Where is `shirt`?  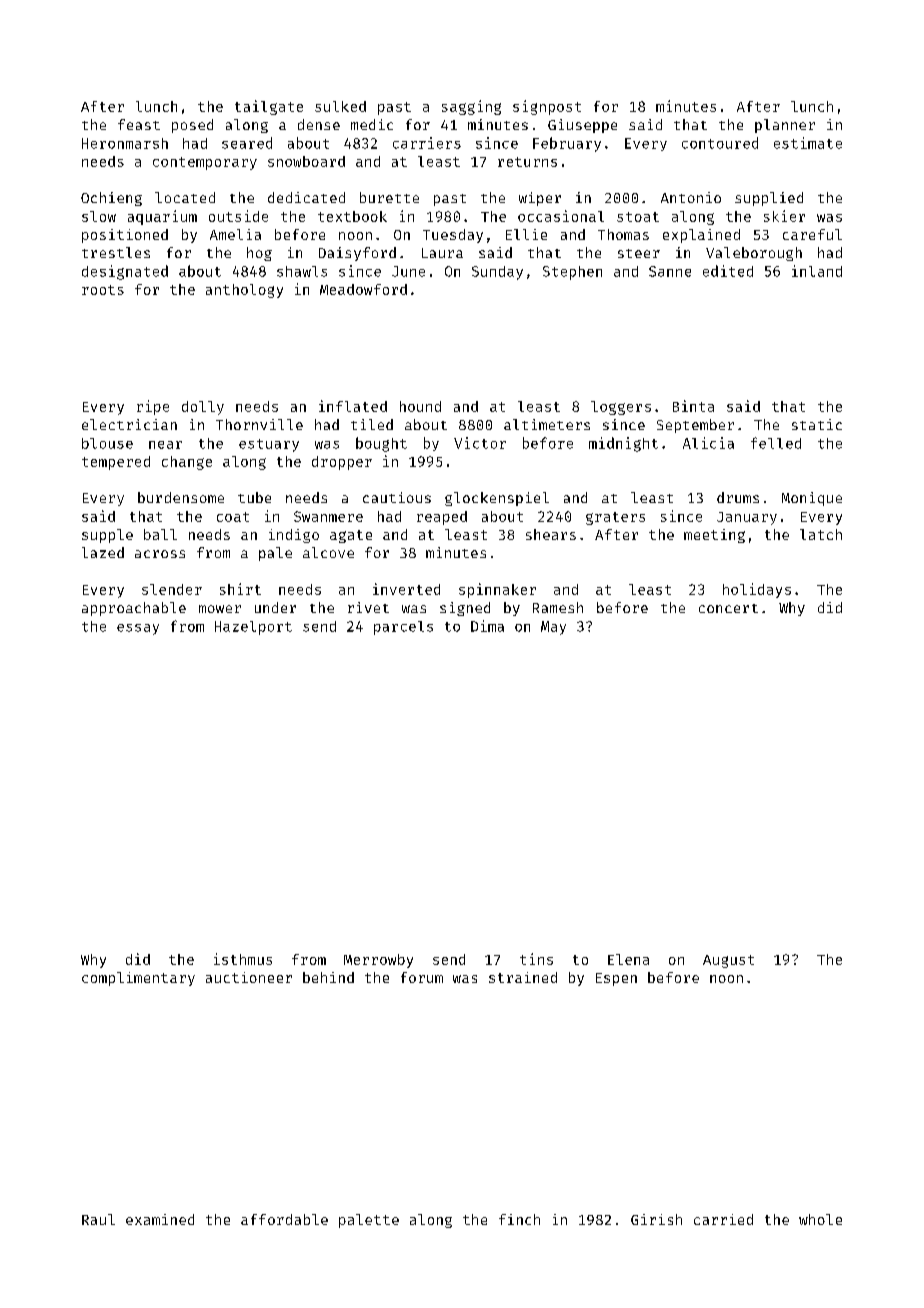
shirt is located at coordinates (240, 589).
